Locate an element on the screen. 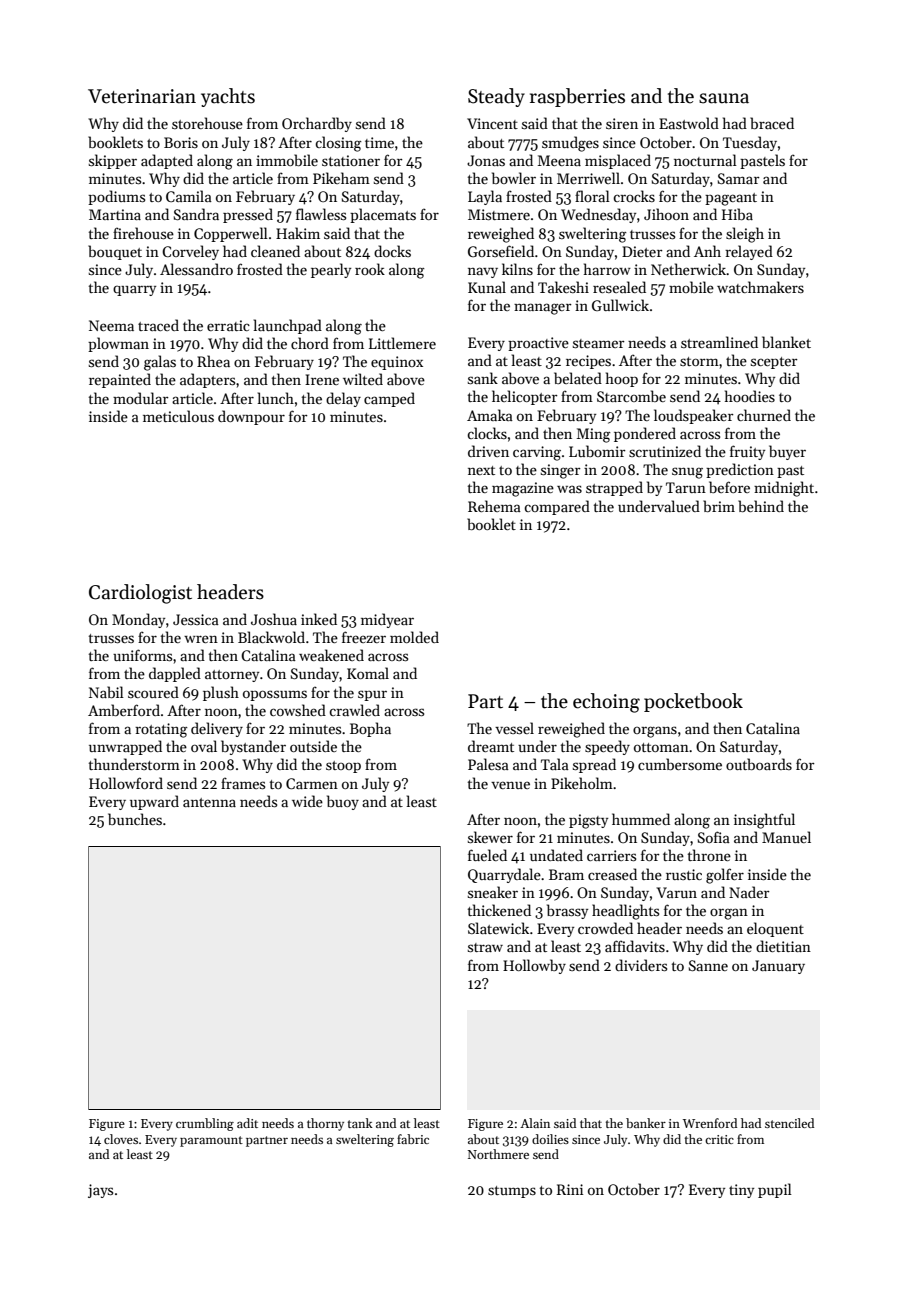 This screenshot has height=1316, width=908. before is located at coordinates (729, 487).
